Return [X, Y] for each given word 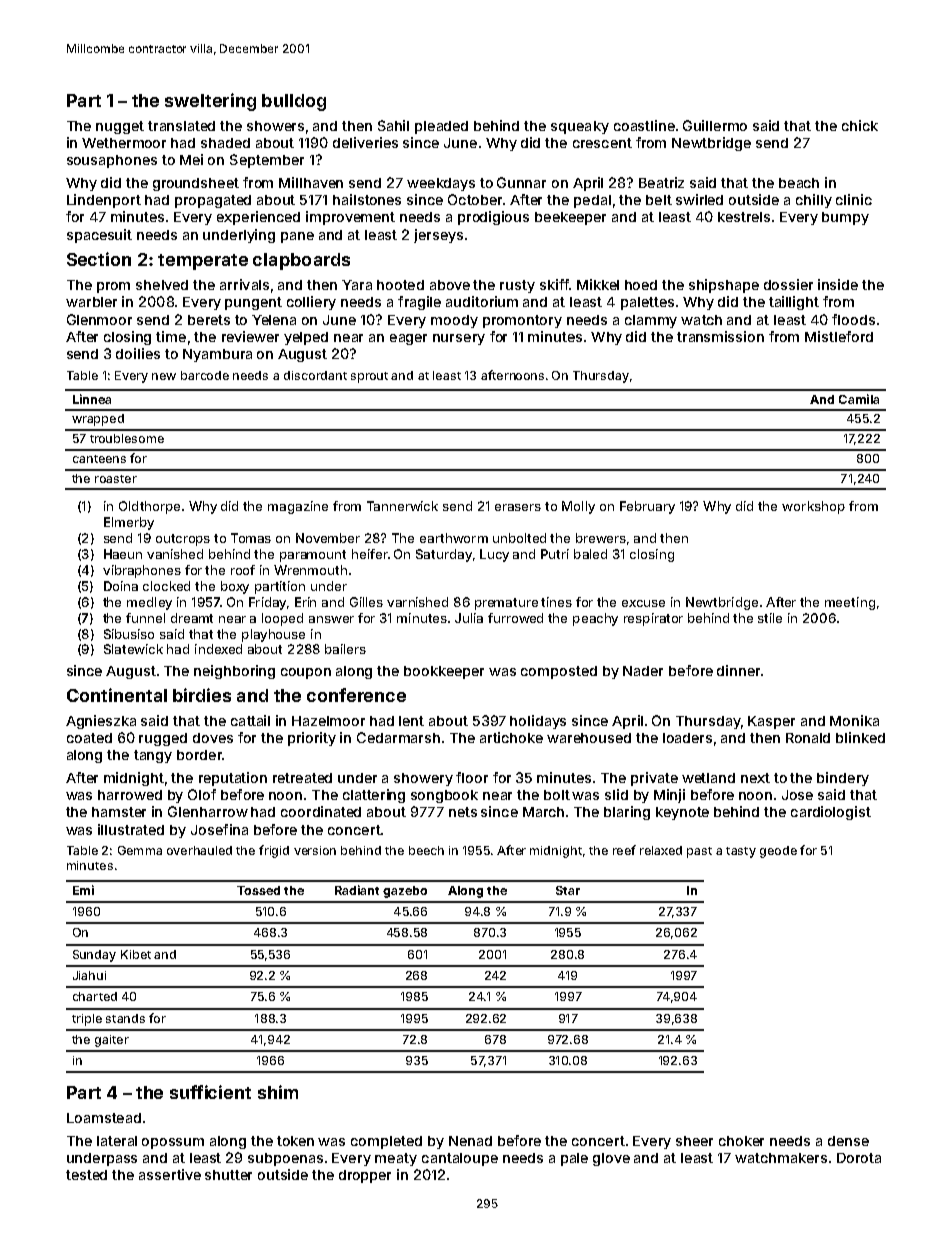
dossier [788, 284]
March [543, 812]
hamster [119, 812]
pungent [253, 303]
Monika [854, 720]
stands [125, 1018]
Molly [578, 507]
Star [568, 890]
